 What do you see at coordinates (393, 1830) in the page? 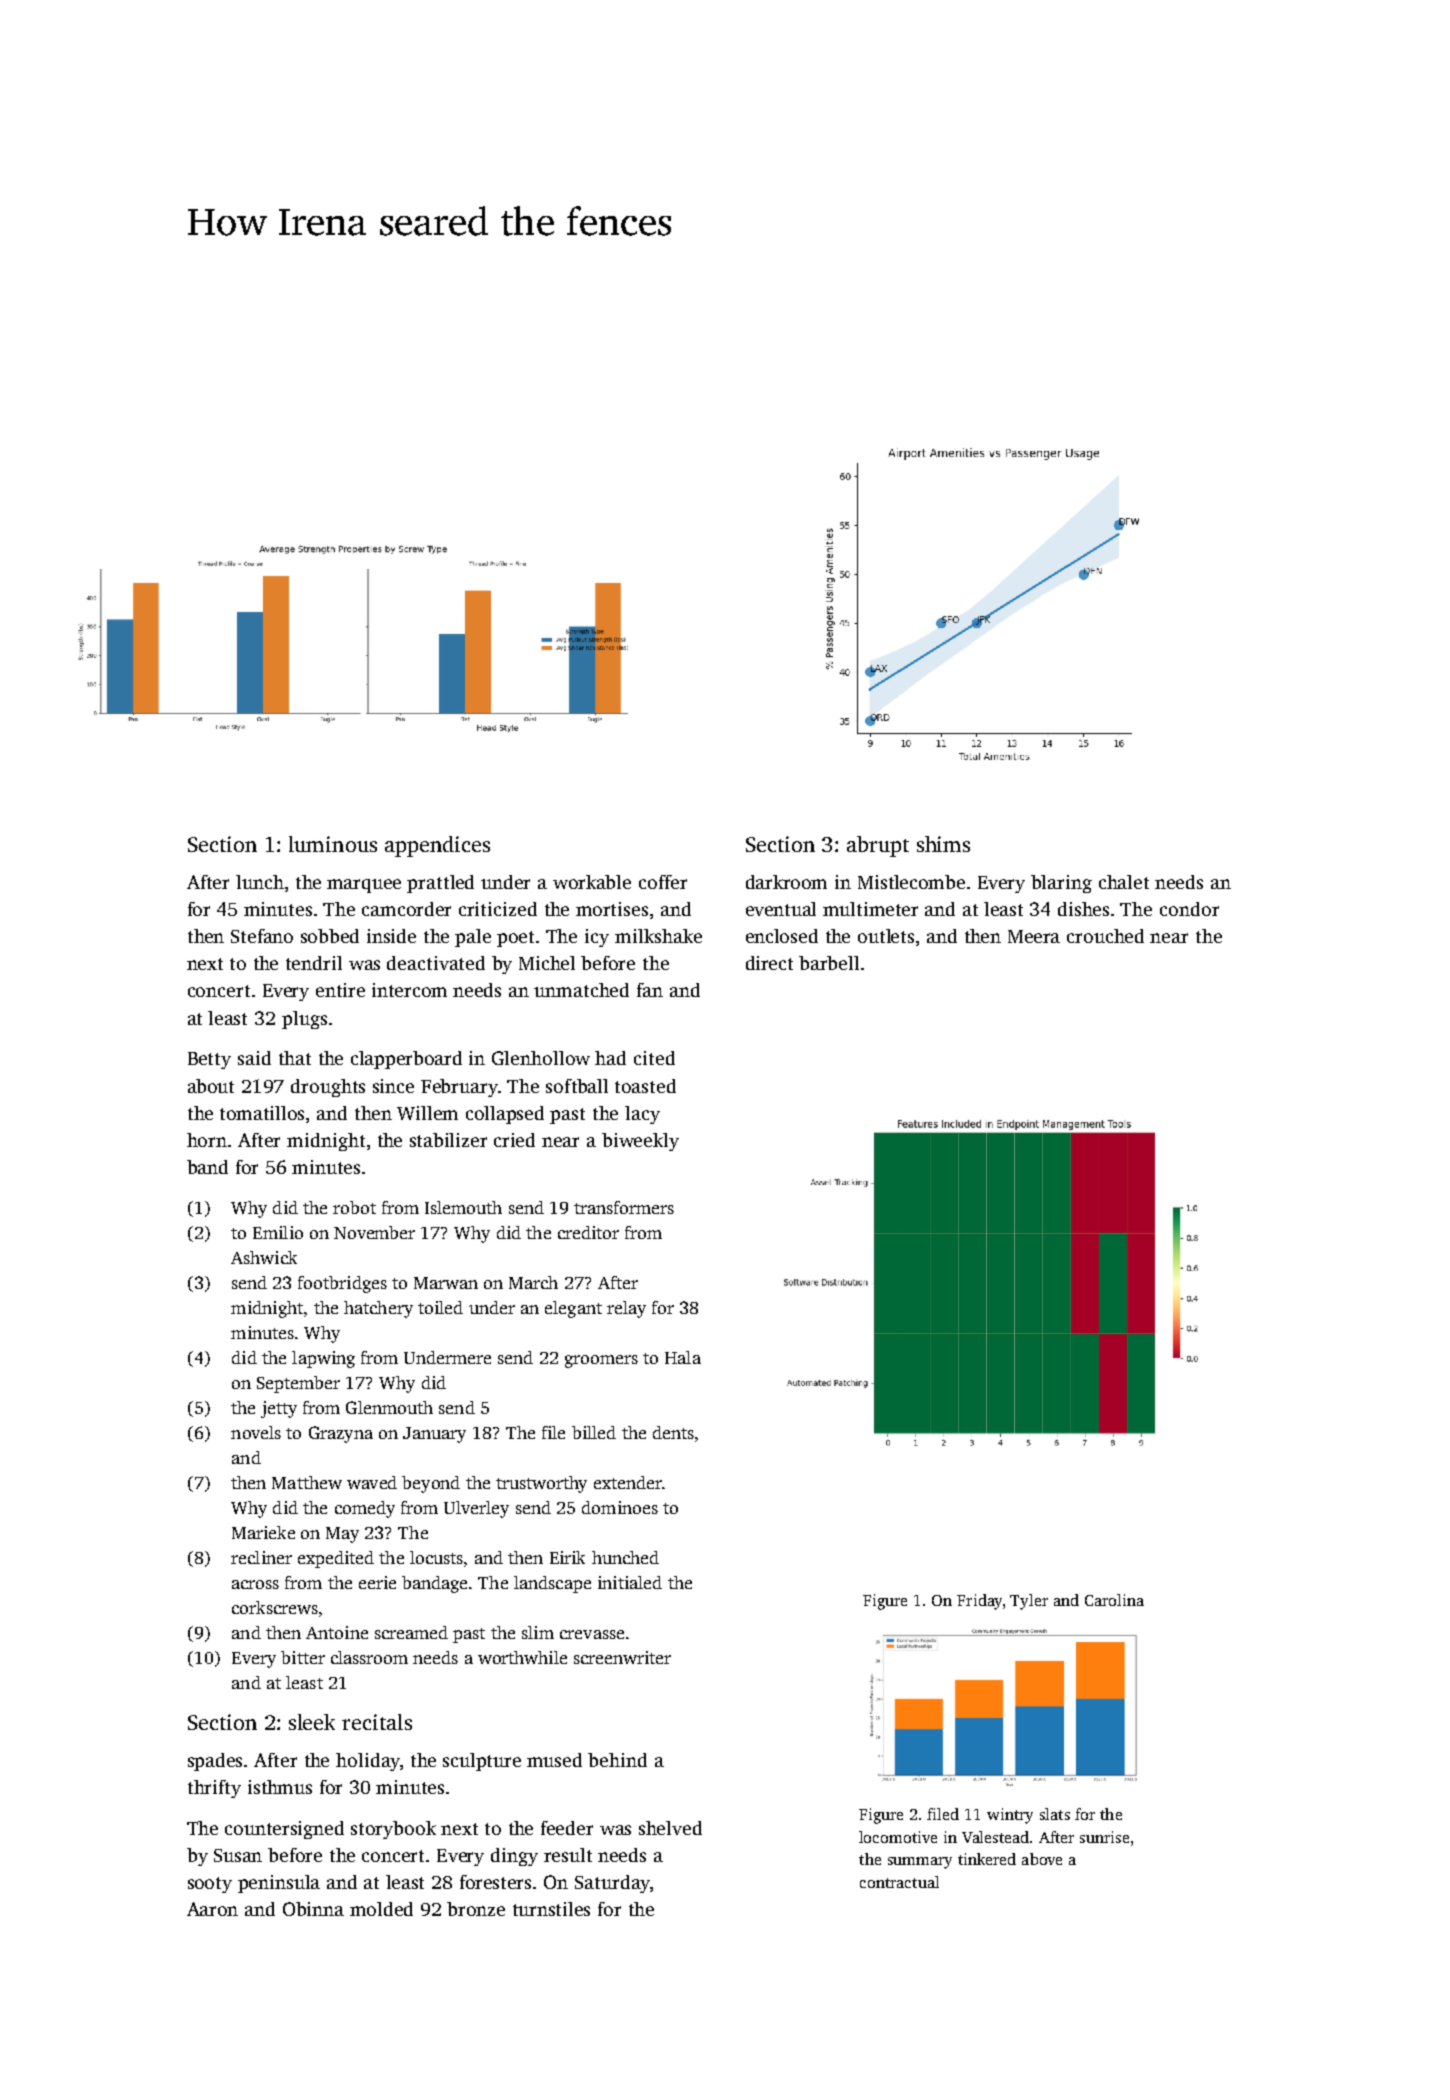
I see `storybook` at bounding box center [393, 1830].
